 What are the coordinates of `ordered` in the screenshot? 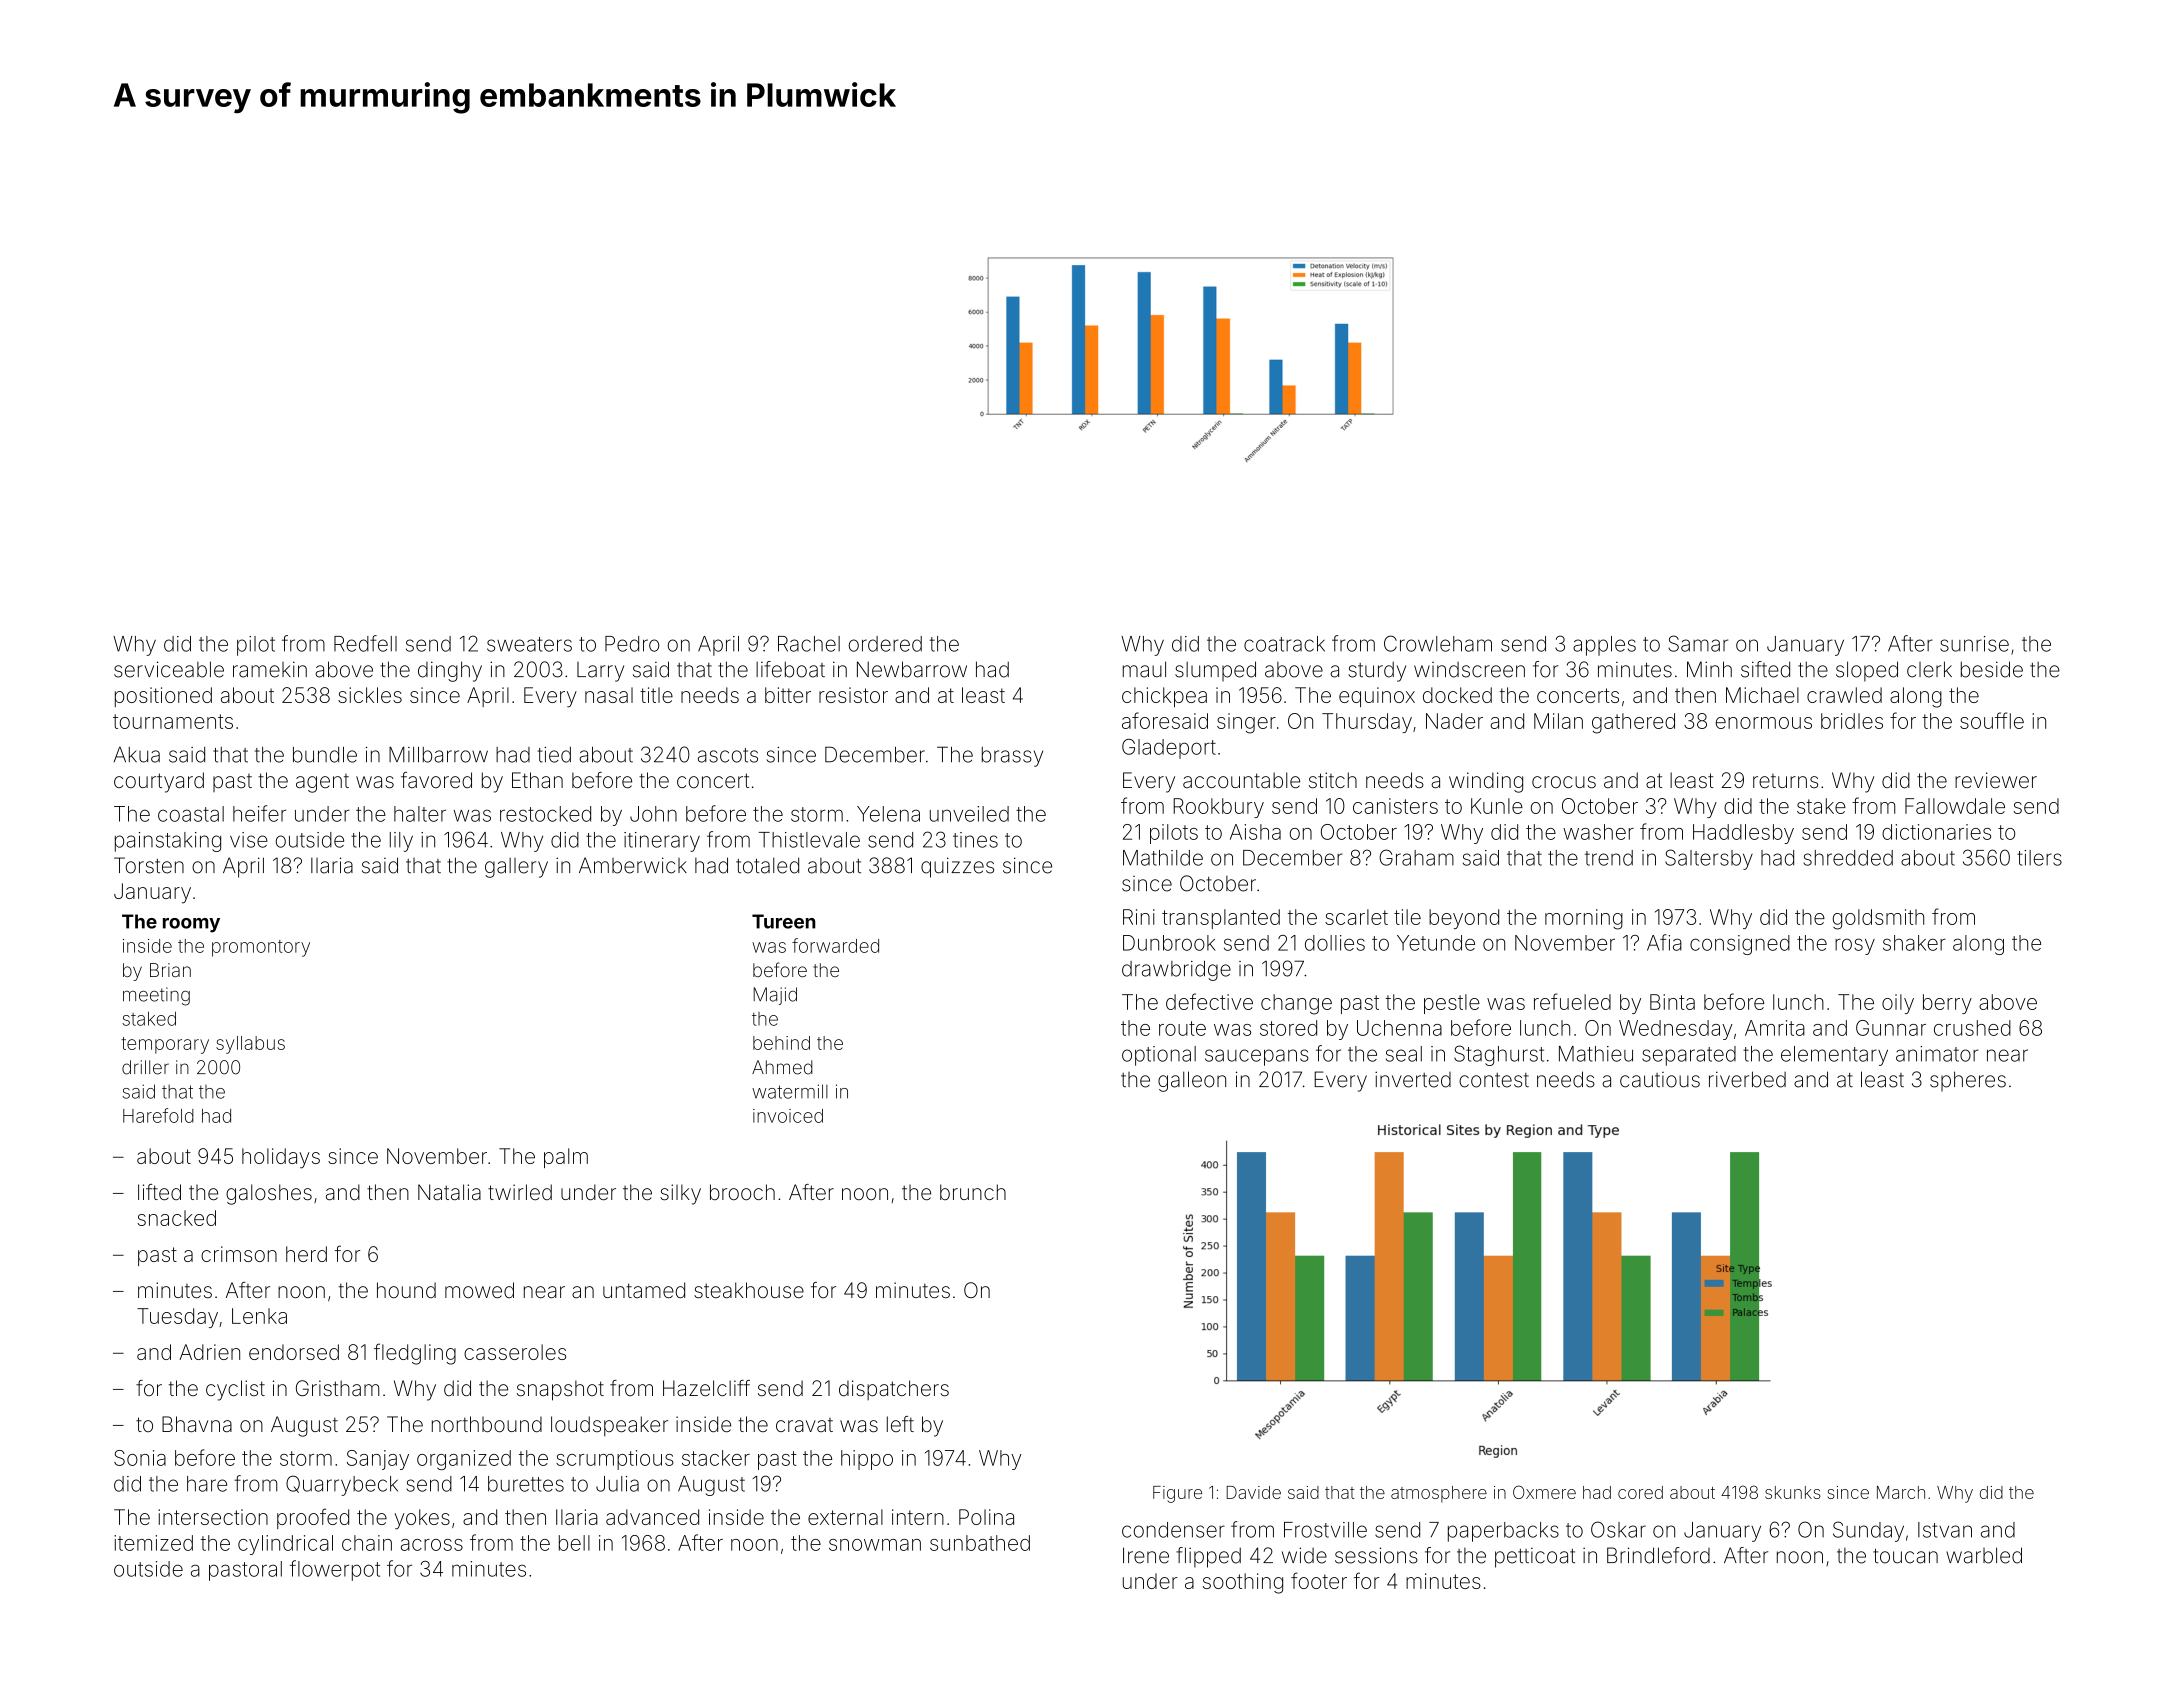 It's located at (885, 644).
